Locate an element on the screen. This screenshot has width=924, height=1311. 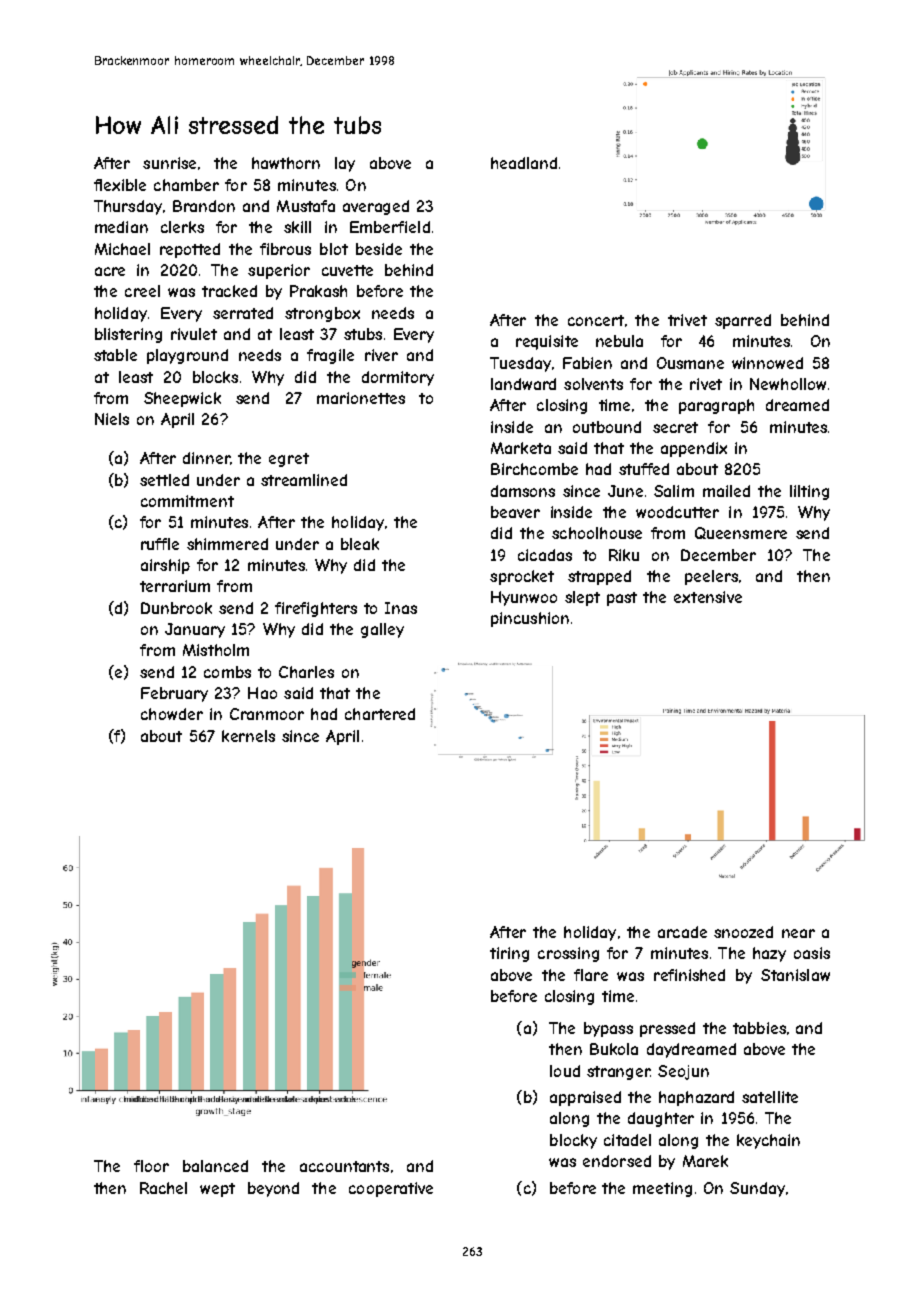
floor is located at coordinates (151, 1166).
